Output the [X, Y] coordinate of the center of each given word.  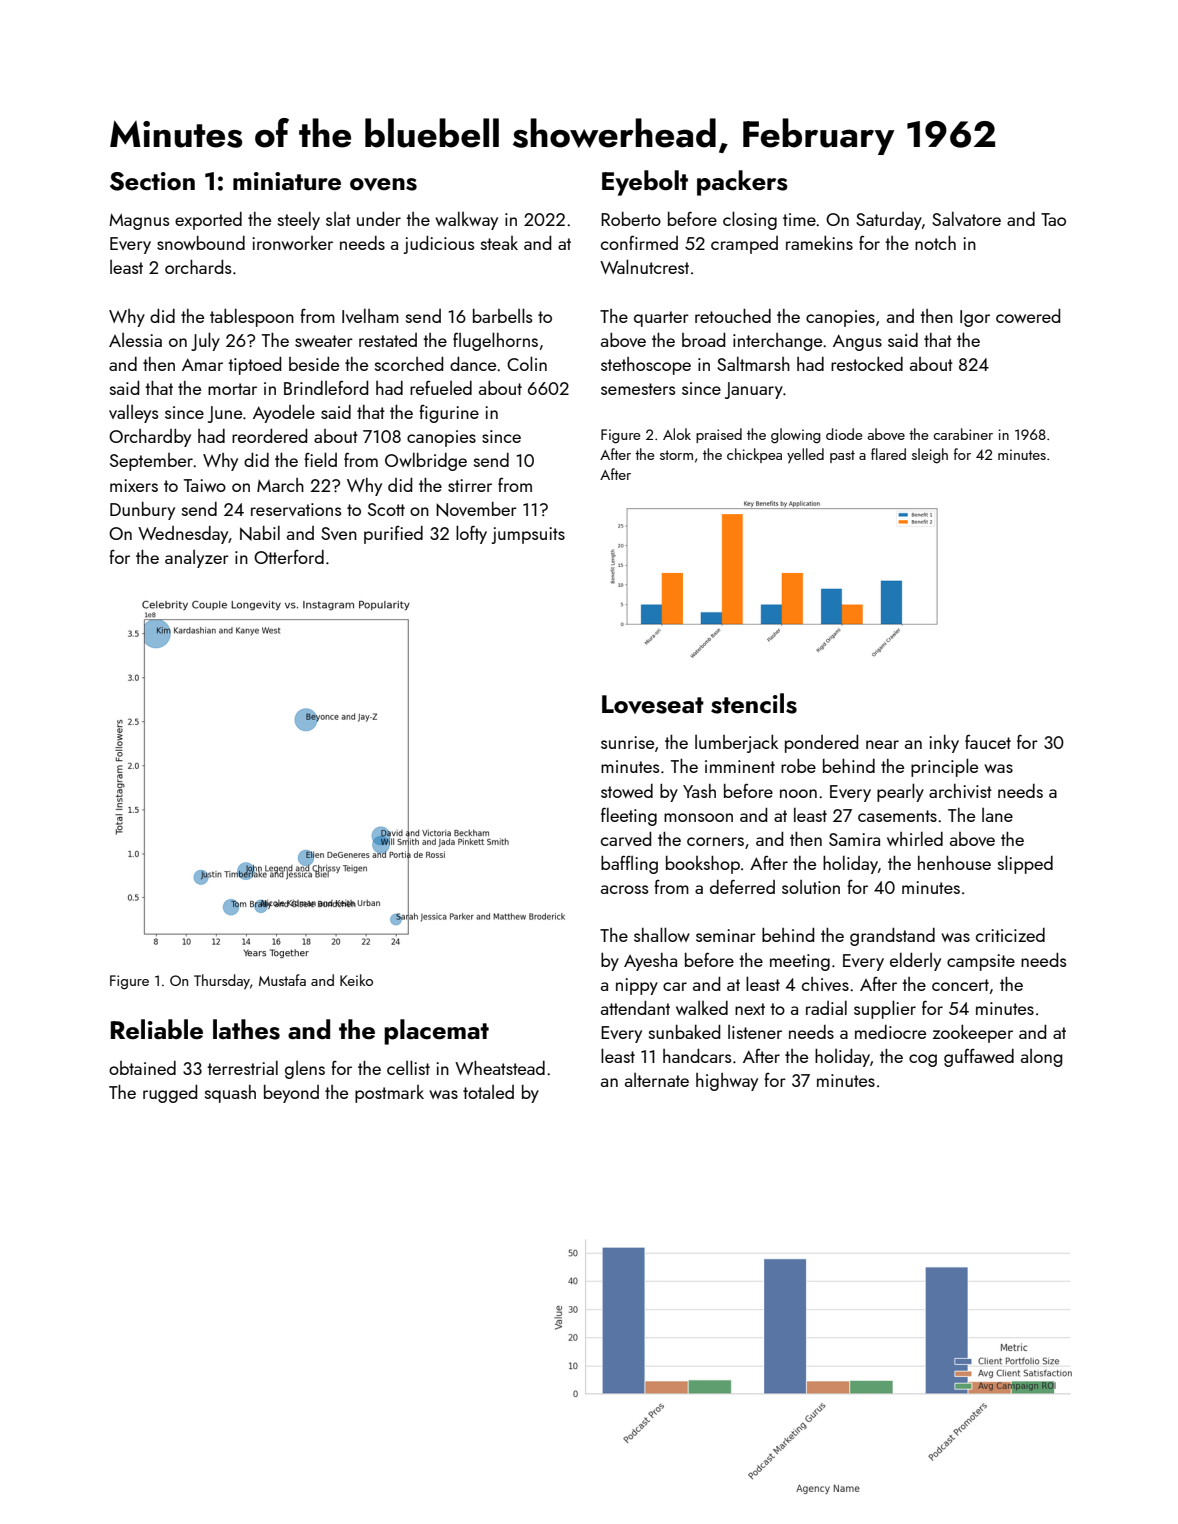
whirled [915, 838]
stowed [627, 791]
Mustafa [282, 980]
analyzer [197, 559]
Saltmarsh [753, 363]
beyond [291, 1094]
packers [742, 183]
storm [676, 455]
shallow [662, 934]
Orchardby [150, 438]
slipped [1025, 864]
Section [152, 181]
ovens [383, 184]
